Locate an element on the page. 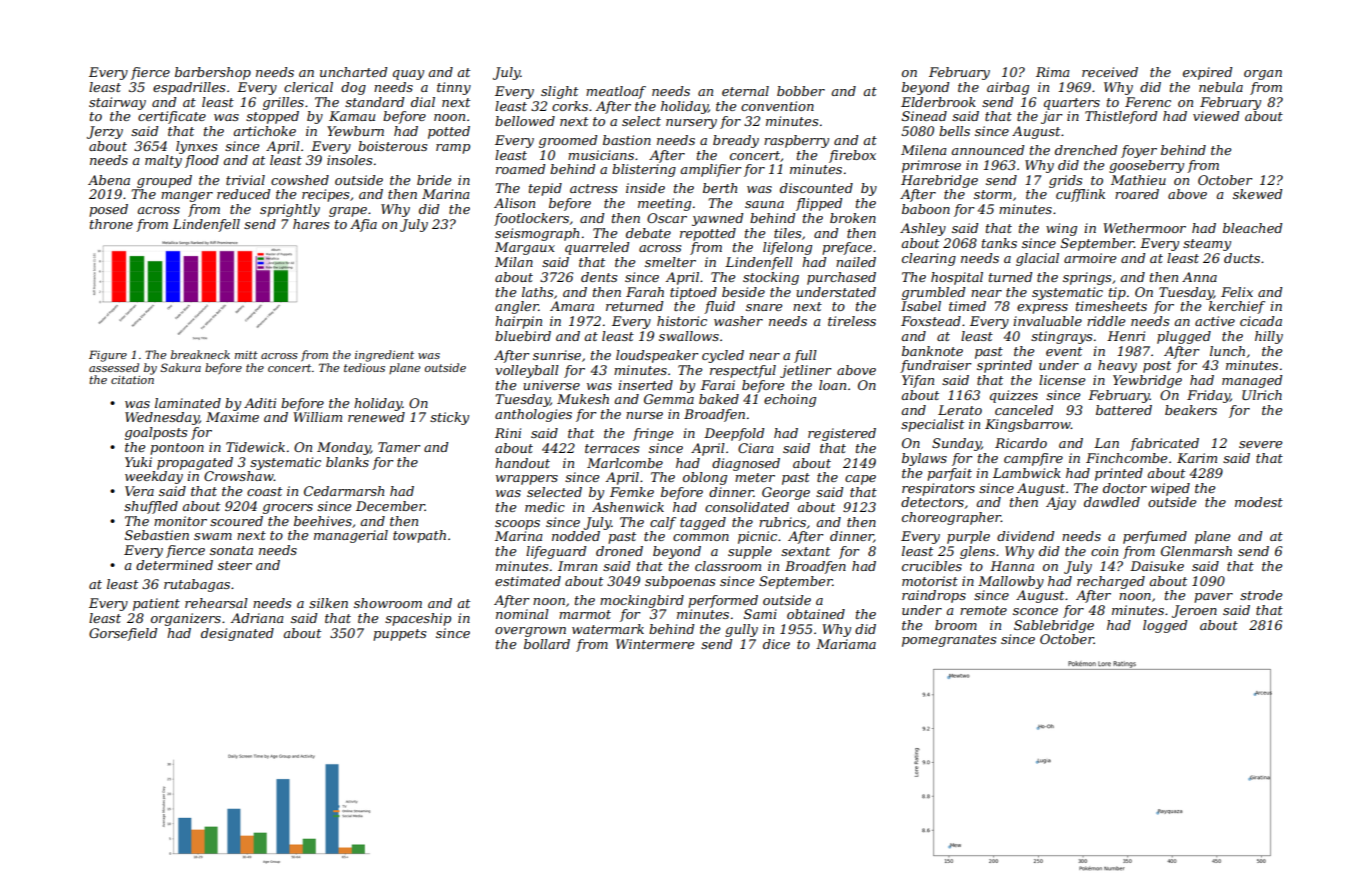 The height and width of the document is (887, 1372). meatloaf is located at coordinates (616, 92).
